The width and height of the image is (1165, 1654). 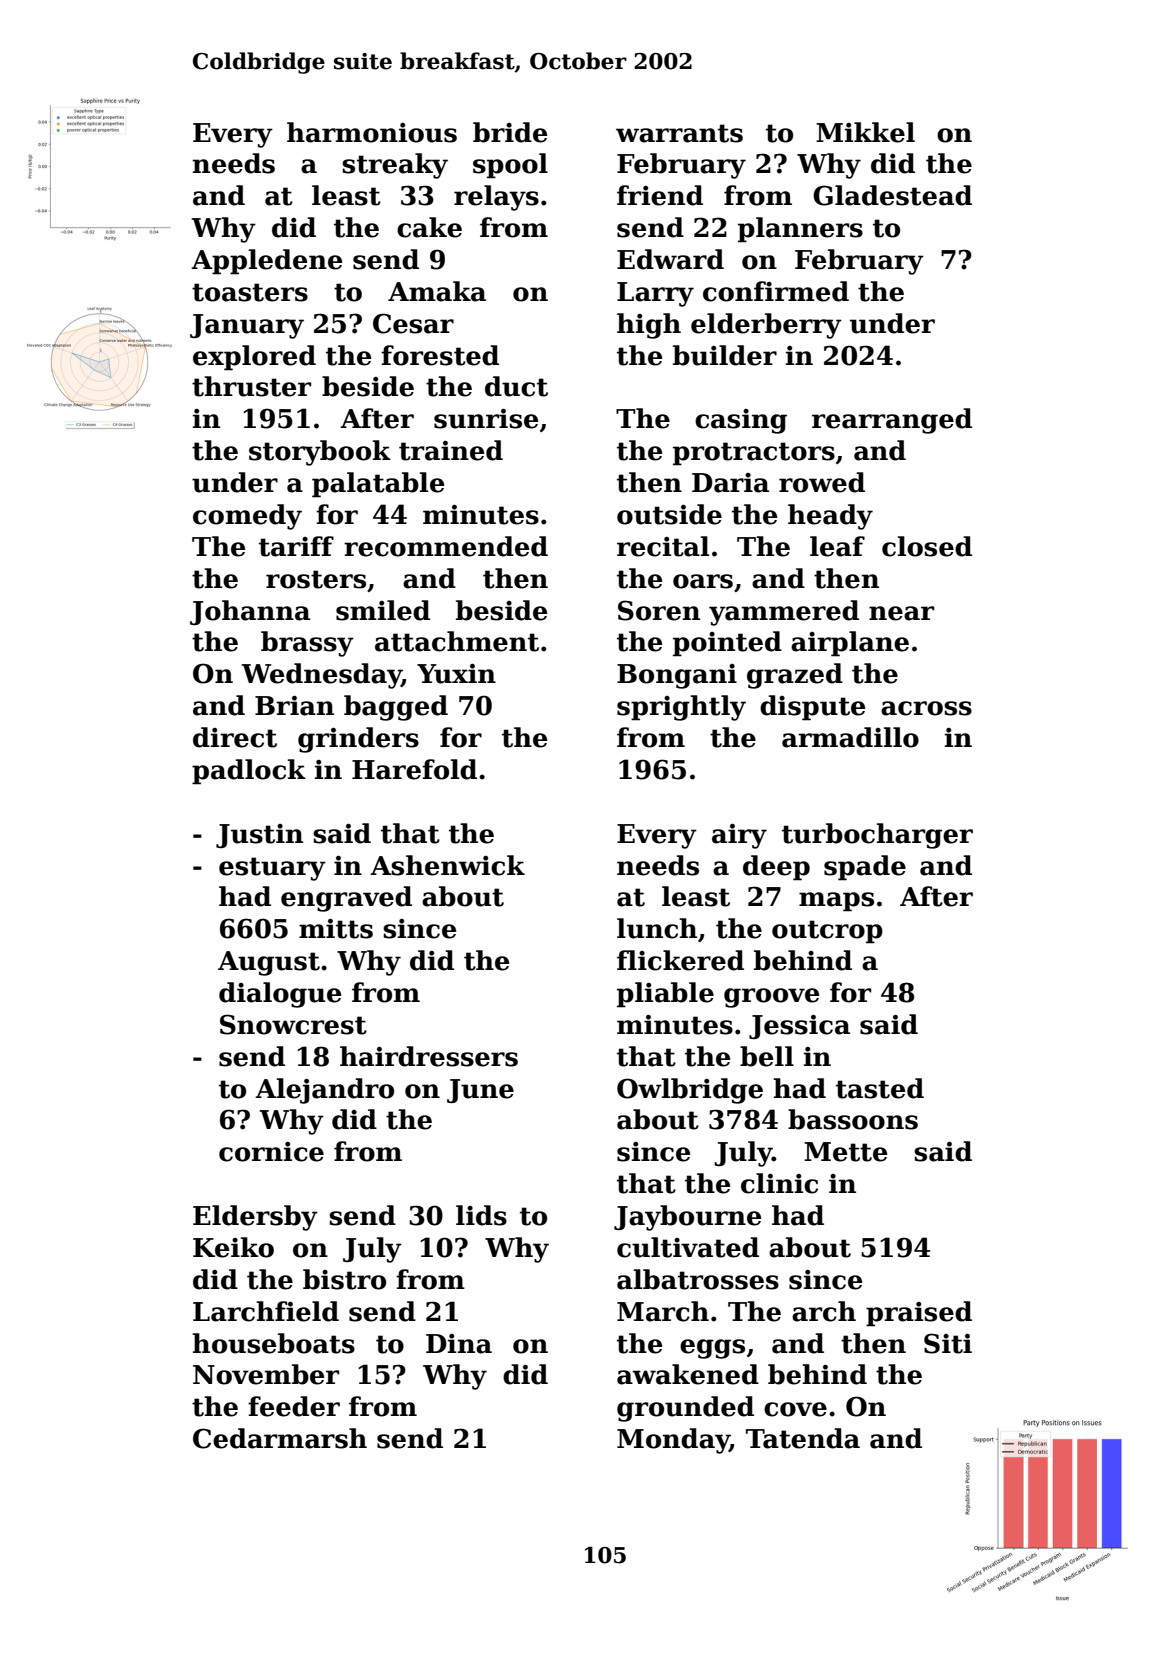 What do you see at coordinates (776, 868) in the image?
I see `deep` at bounding box center [776, 868].
